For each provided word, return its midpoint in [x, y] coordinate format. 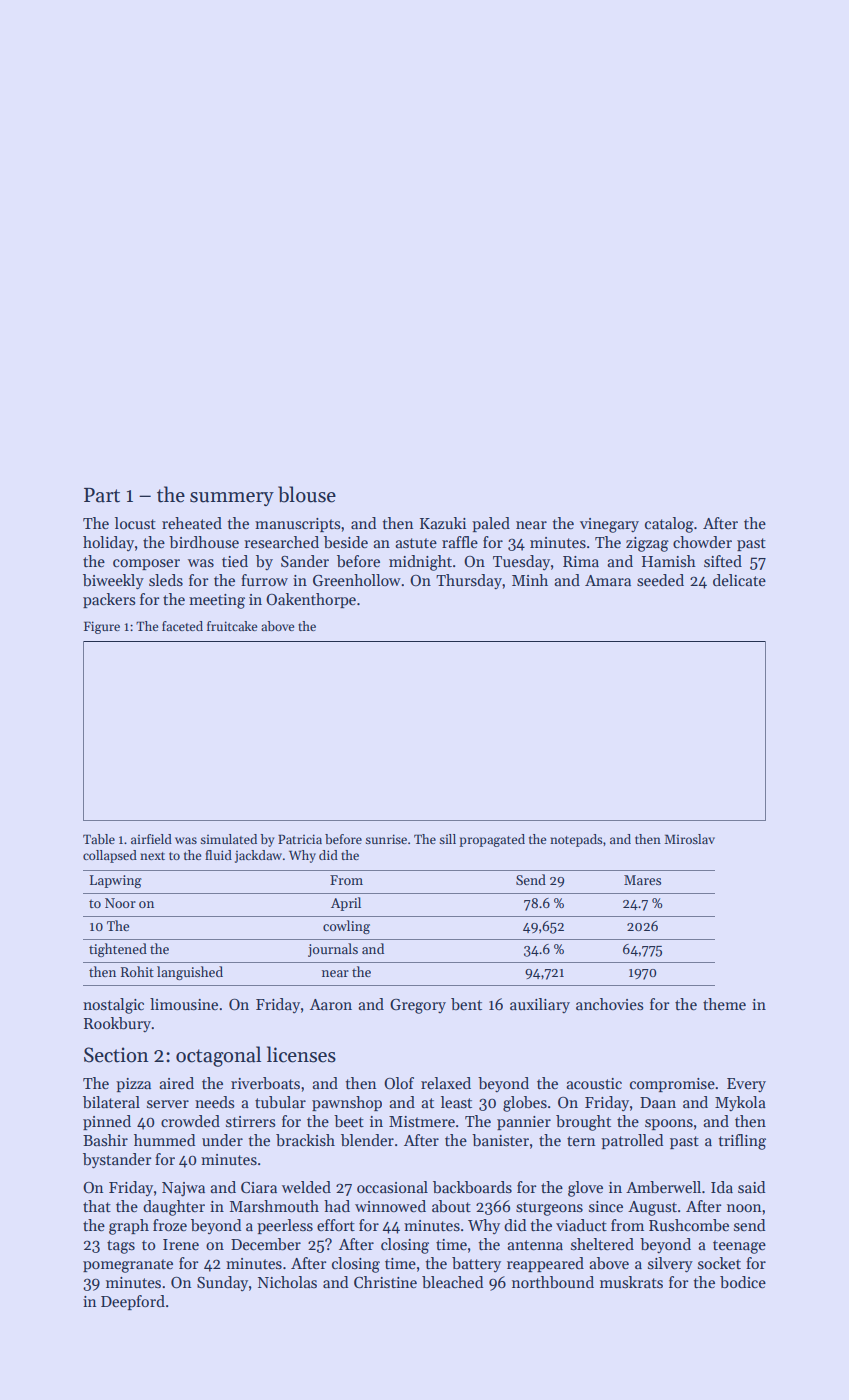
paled [491, 524]
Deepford [133, 1302]
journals [333, 950]
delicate [739, 580]
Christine [385, 1282]
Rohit [137, 971]
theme [724, 1004]
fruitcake [232, 626]
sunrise [386, 839]
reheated [192, 523]
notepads [576, 840]
